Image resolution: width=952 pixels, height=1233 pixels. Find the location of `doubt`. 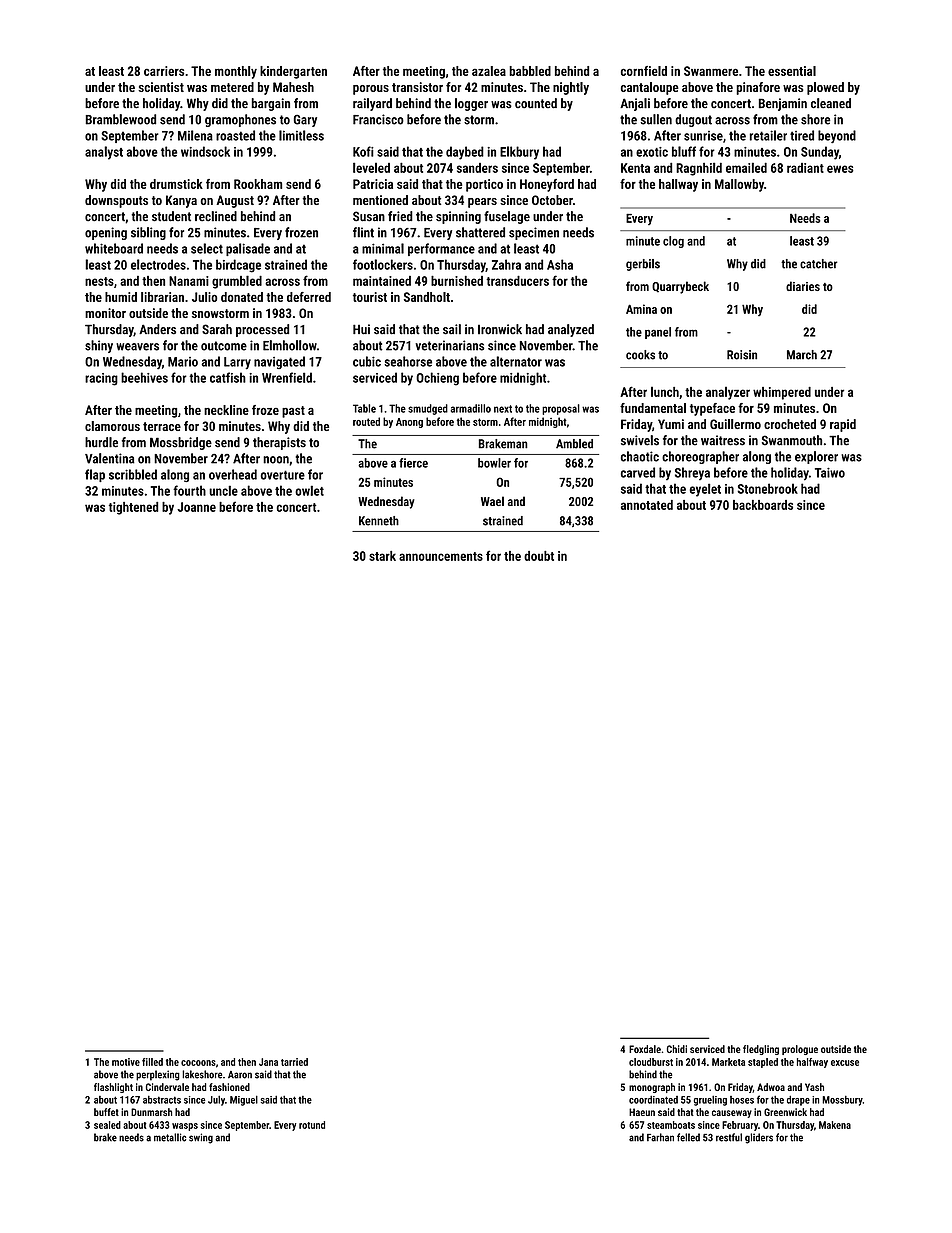

doubt is located at coordinates (539, 556).
